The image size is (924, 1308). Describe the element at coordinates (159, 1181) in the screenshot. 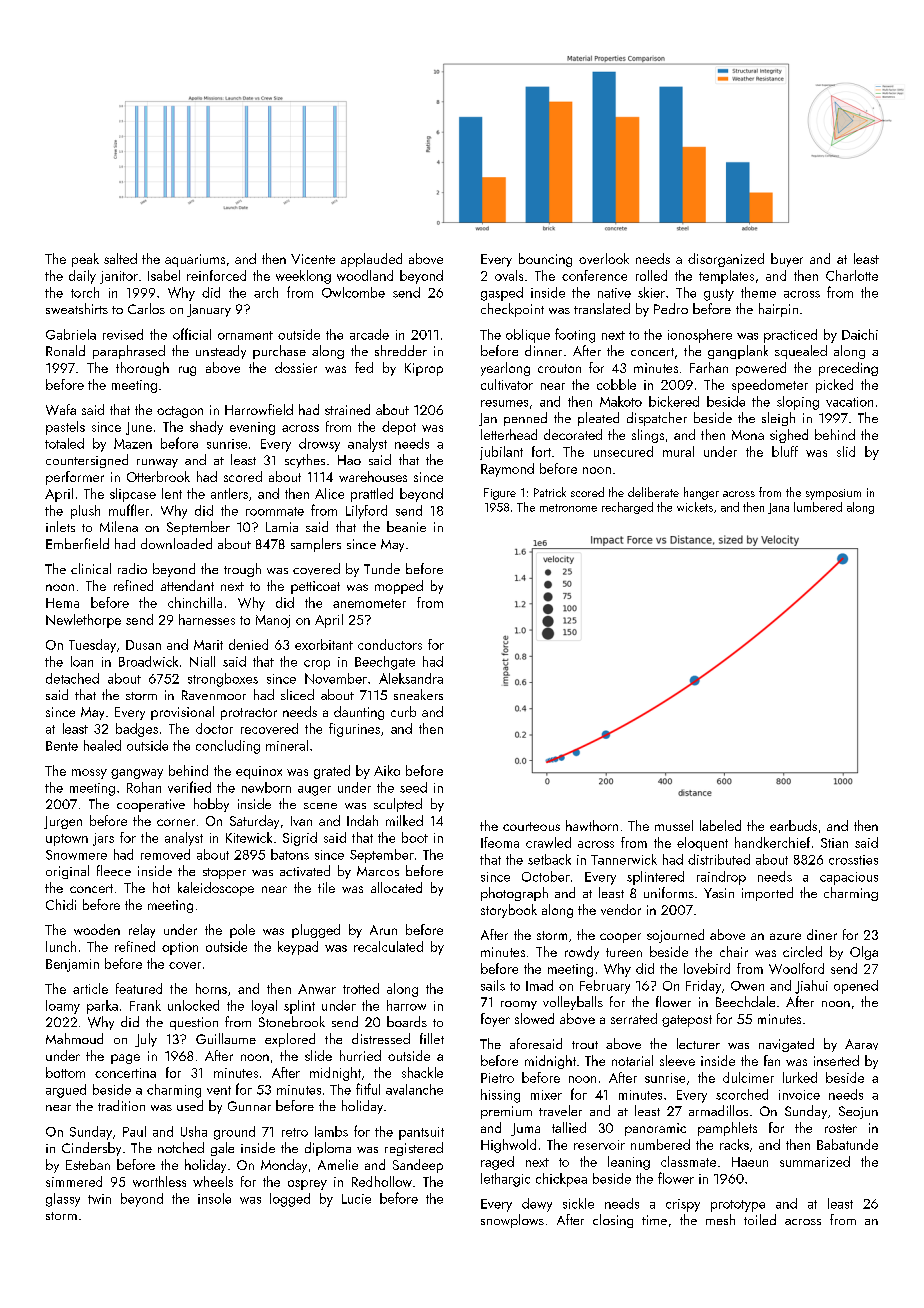

I see `worthless` at that location.
